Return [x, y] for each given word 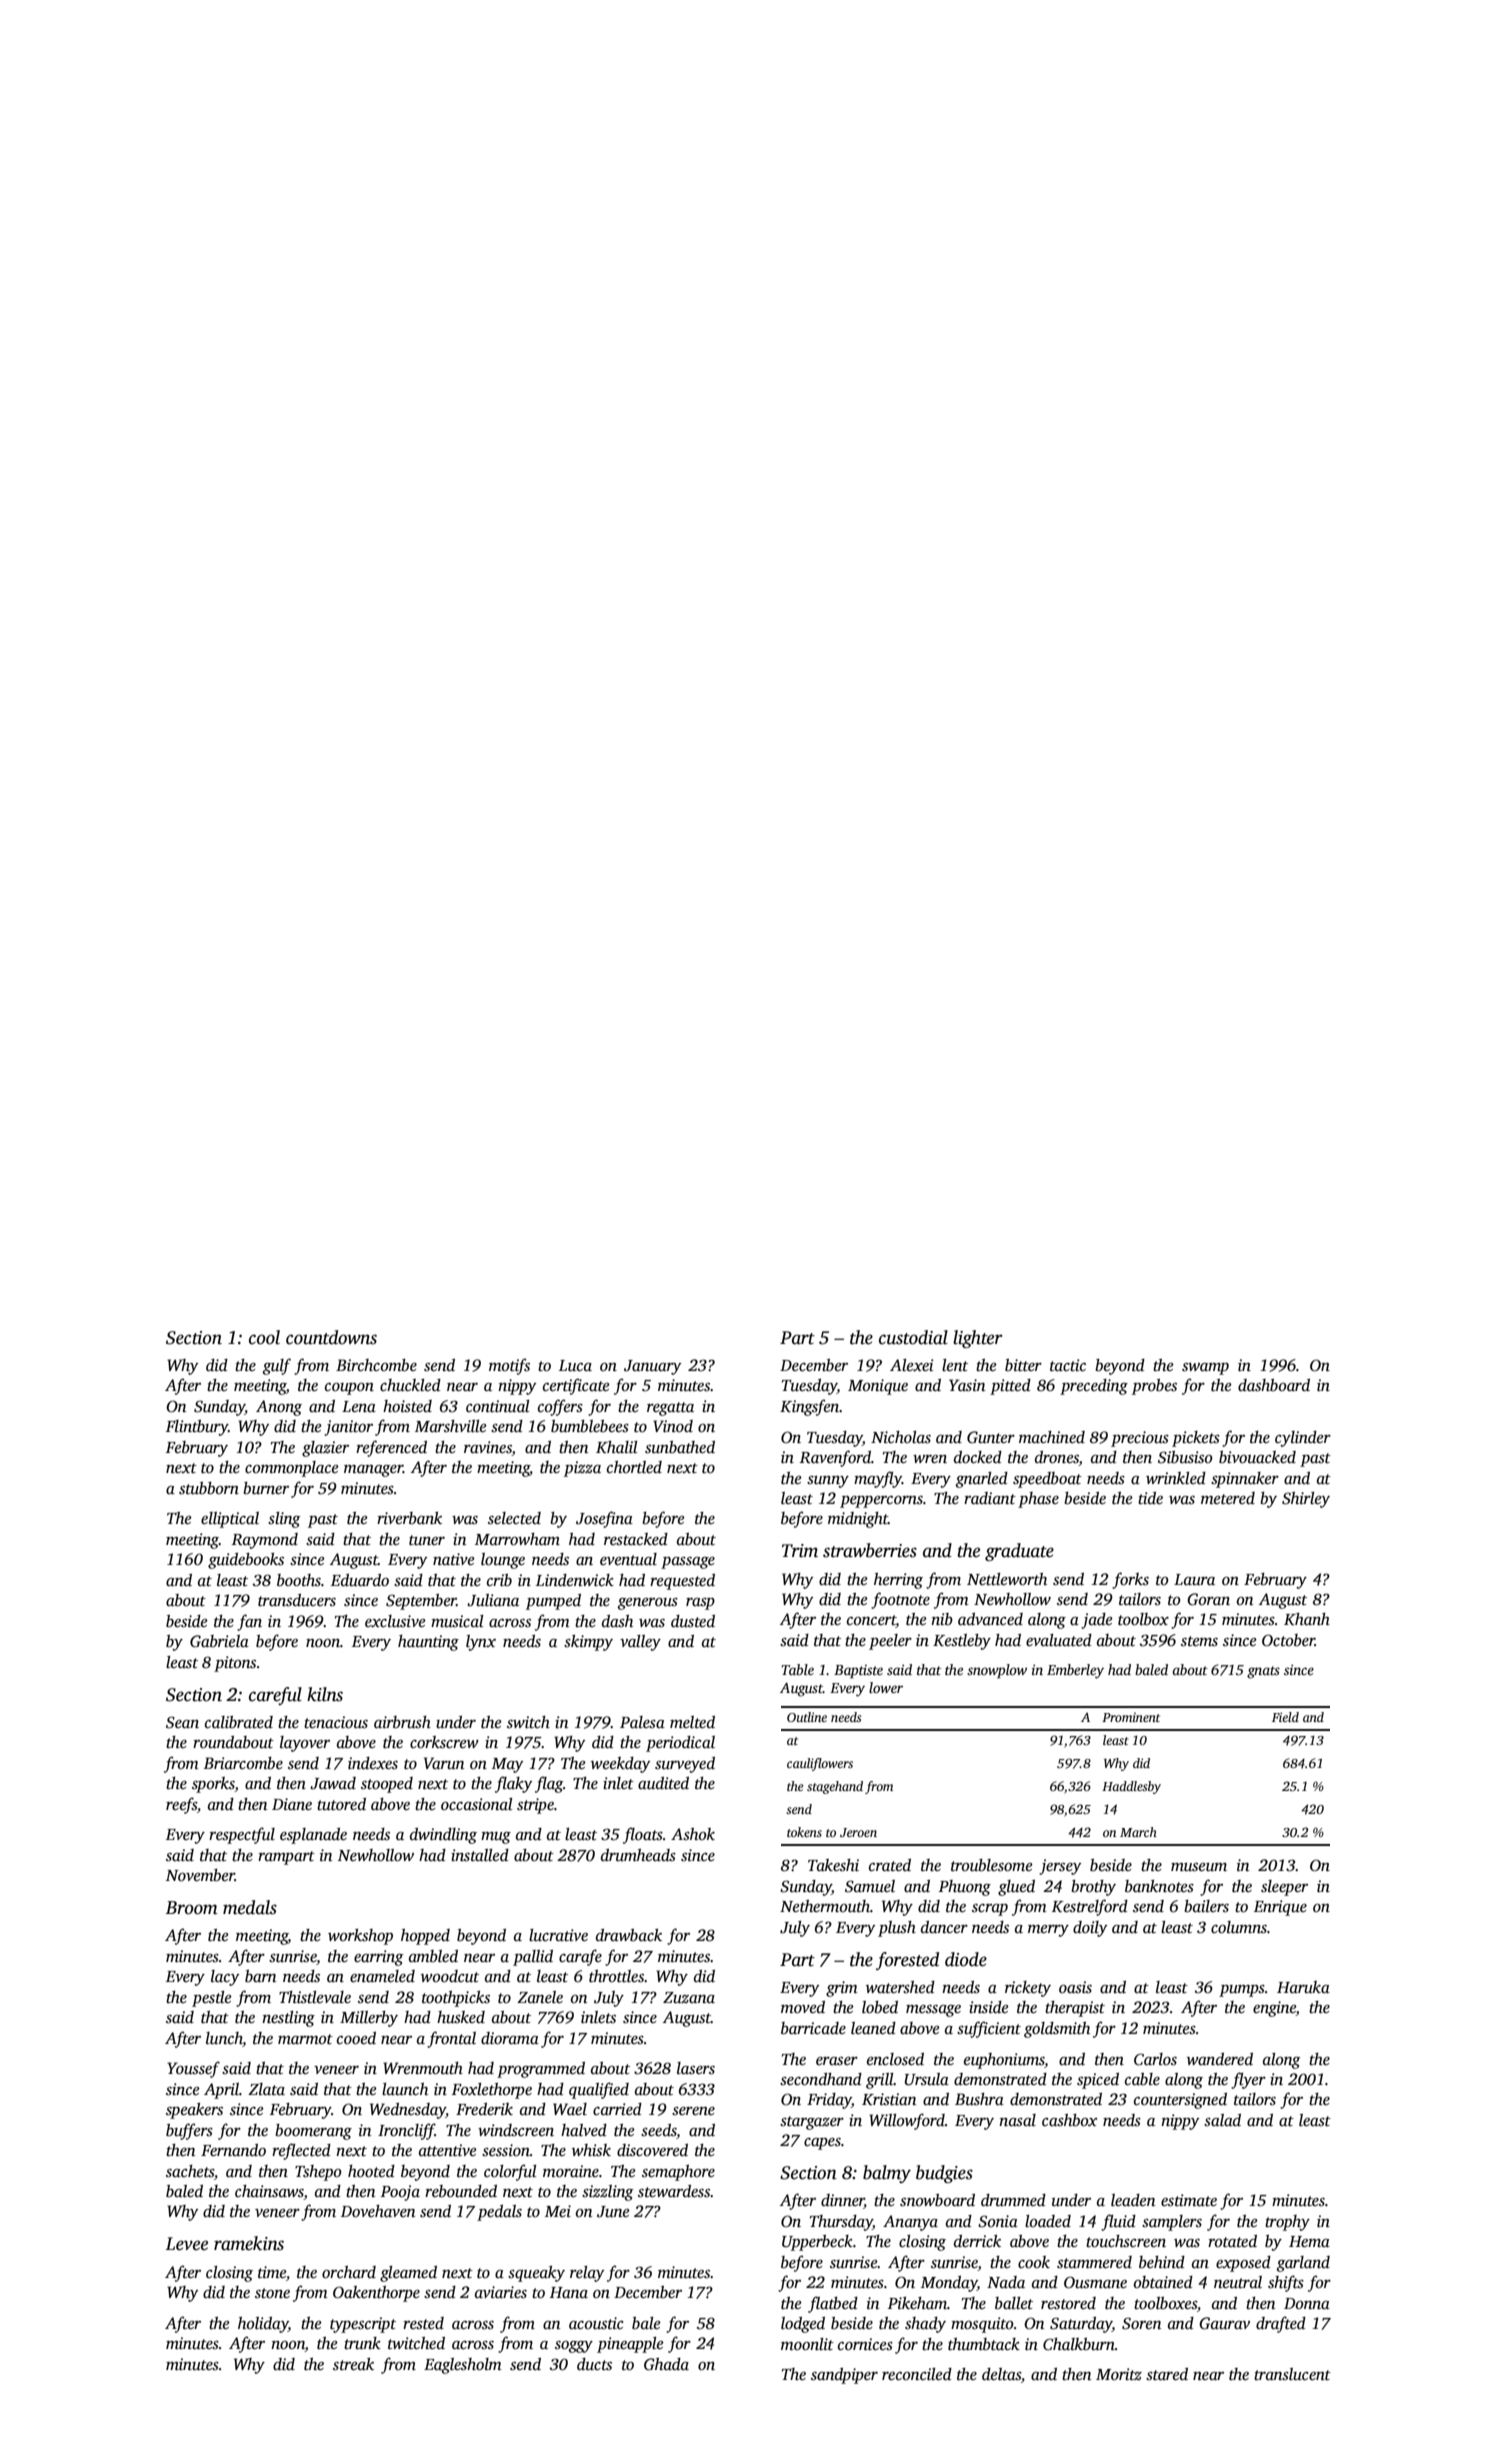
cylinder [1303, 1439]
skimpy [588, 1643]
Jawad [333, 1783]
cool [264, 1337]
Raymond [265, 1541]
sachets [190, 2171]
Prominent [1131, 1717]
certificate [576, 1386]
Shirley [1306, 1500]
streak [353, 2364]
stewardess [674, 2191]
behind [1162, 2262]
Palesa [642, 1722]
